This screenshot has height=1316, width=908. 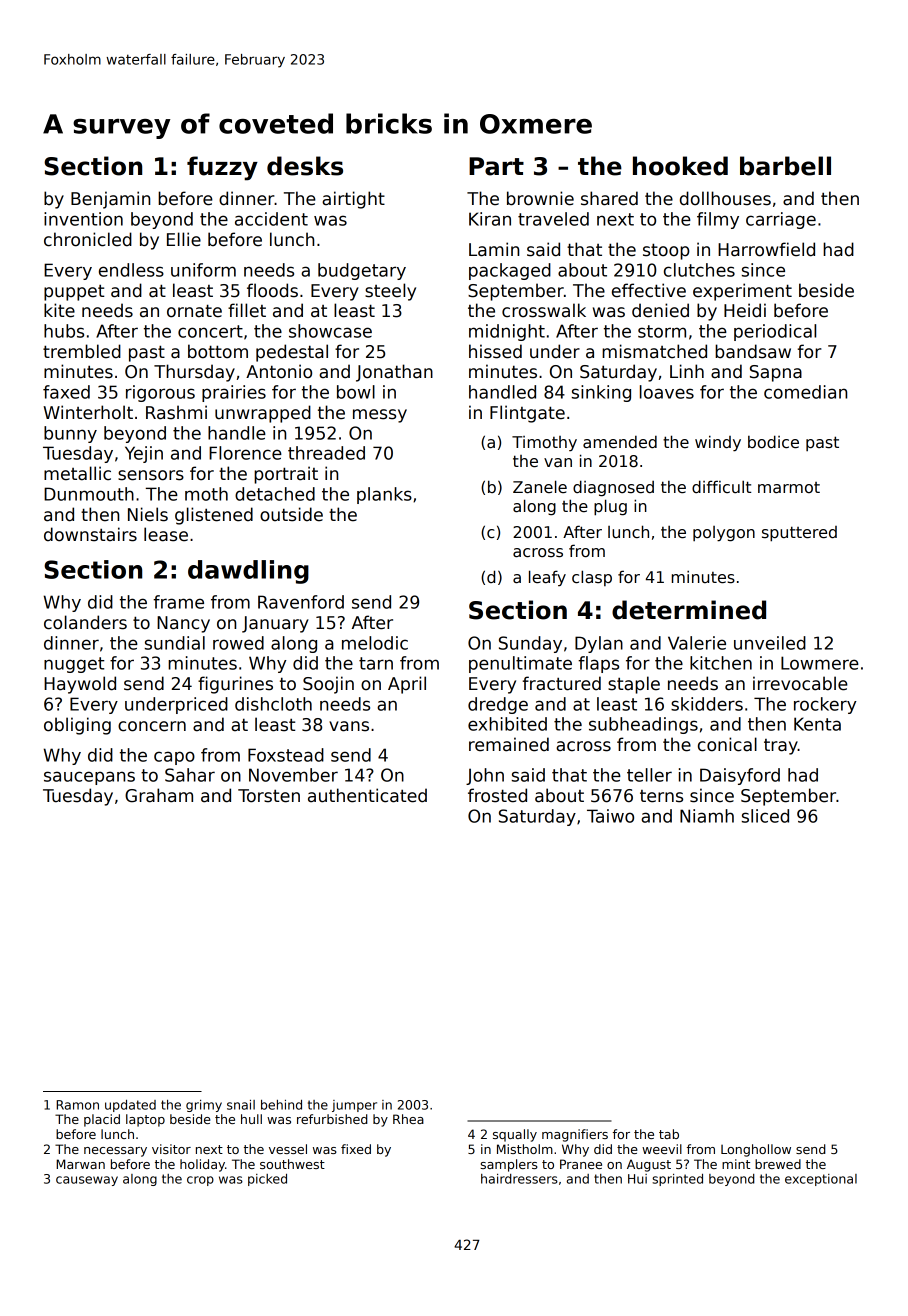 I want to click on Soojin, so click(x=328, y=685).
